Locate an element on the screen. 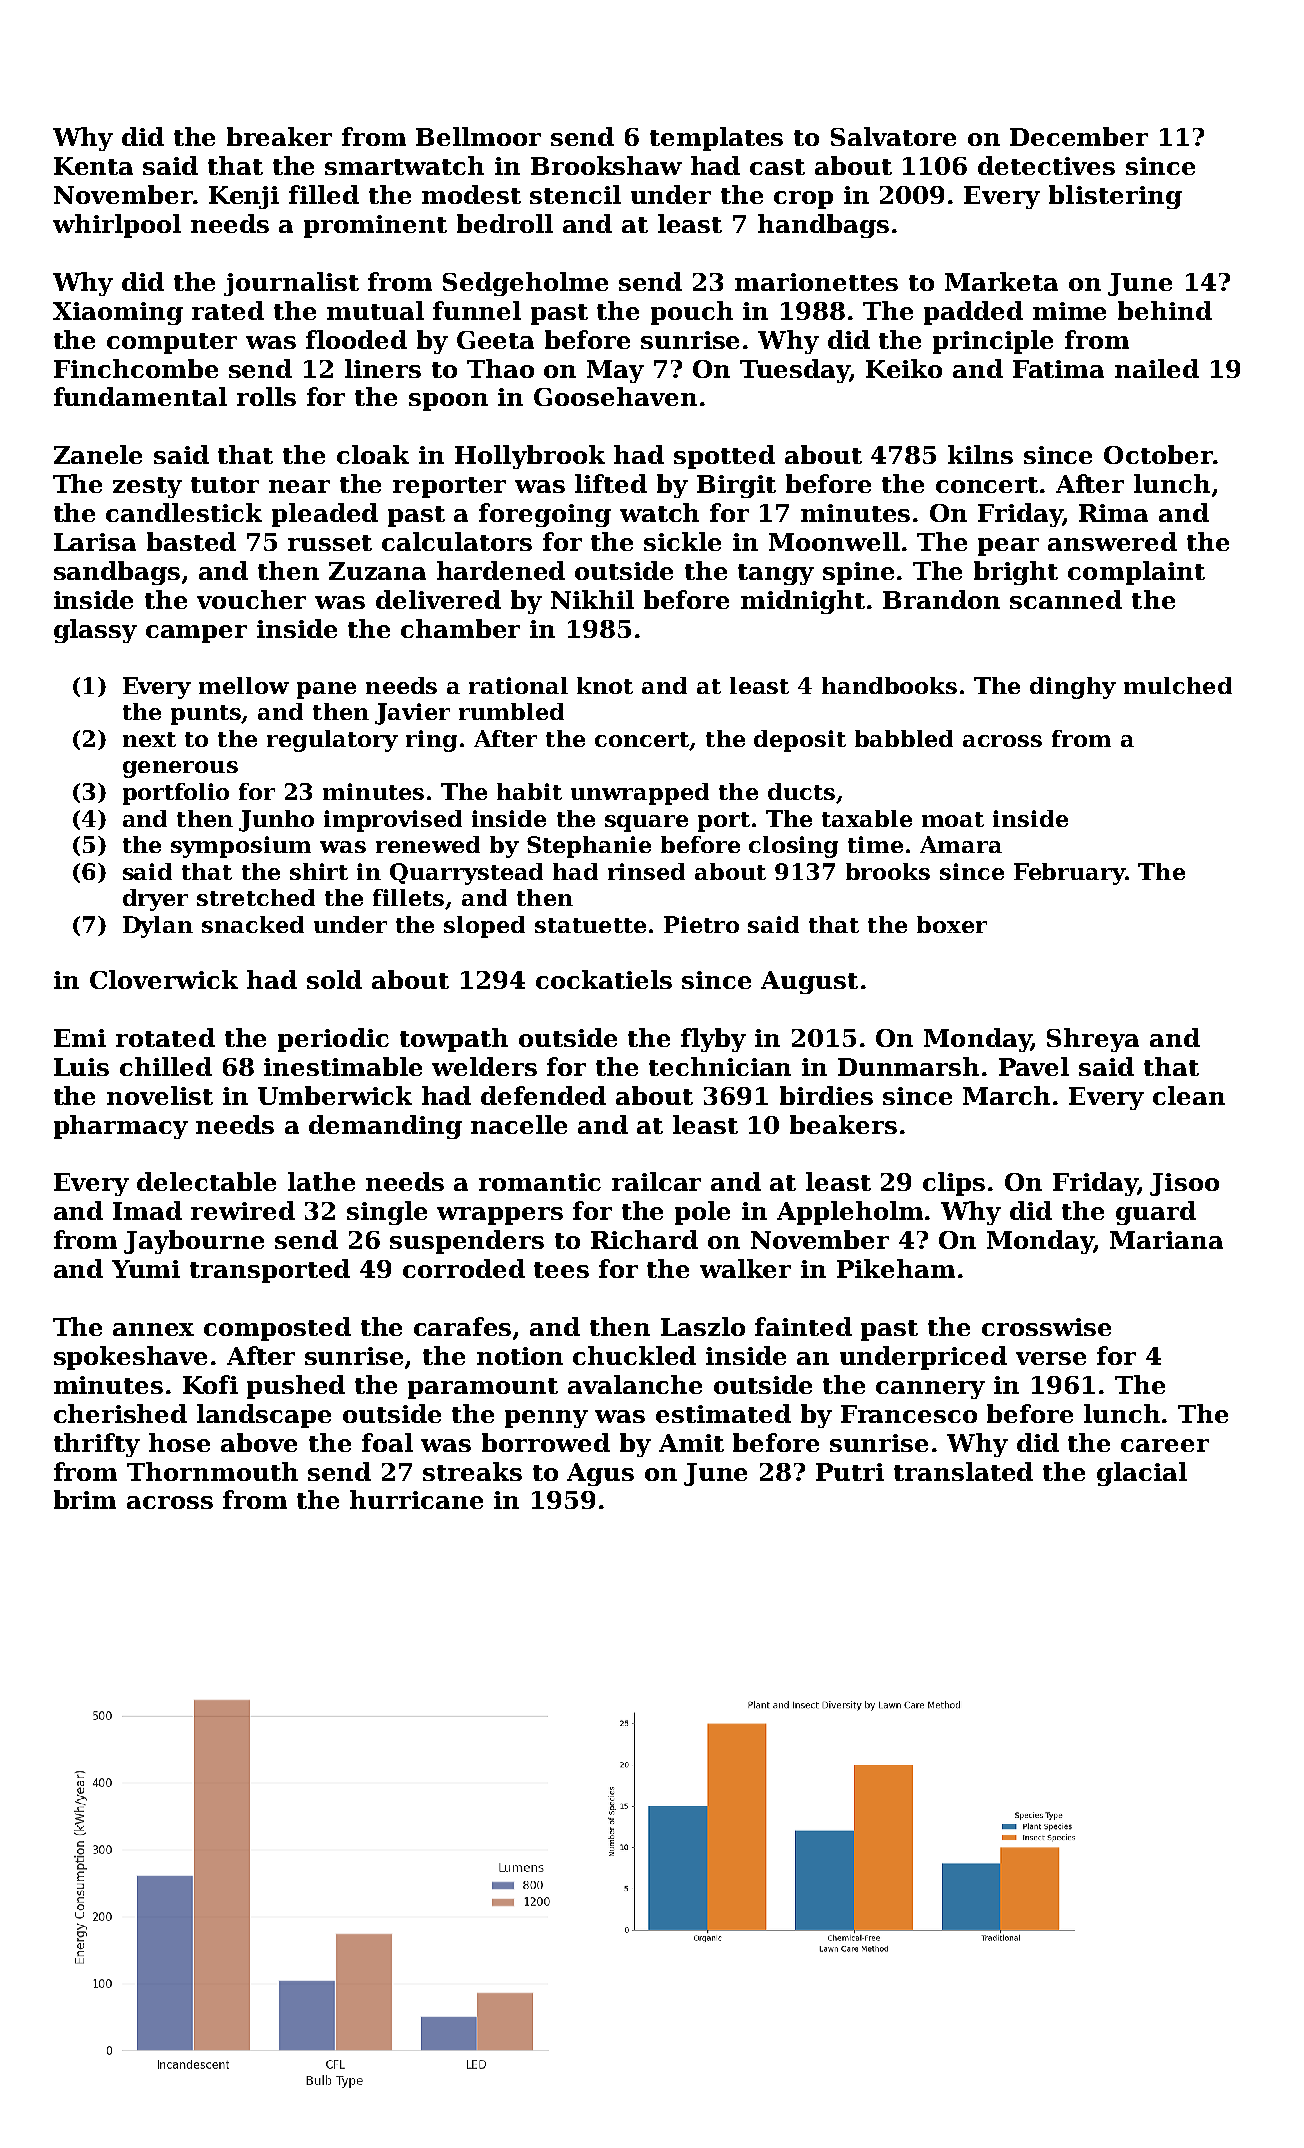  Salvatore is located at coordinates (893, 136).
